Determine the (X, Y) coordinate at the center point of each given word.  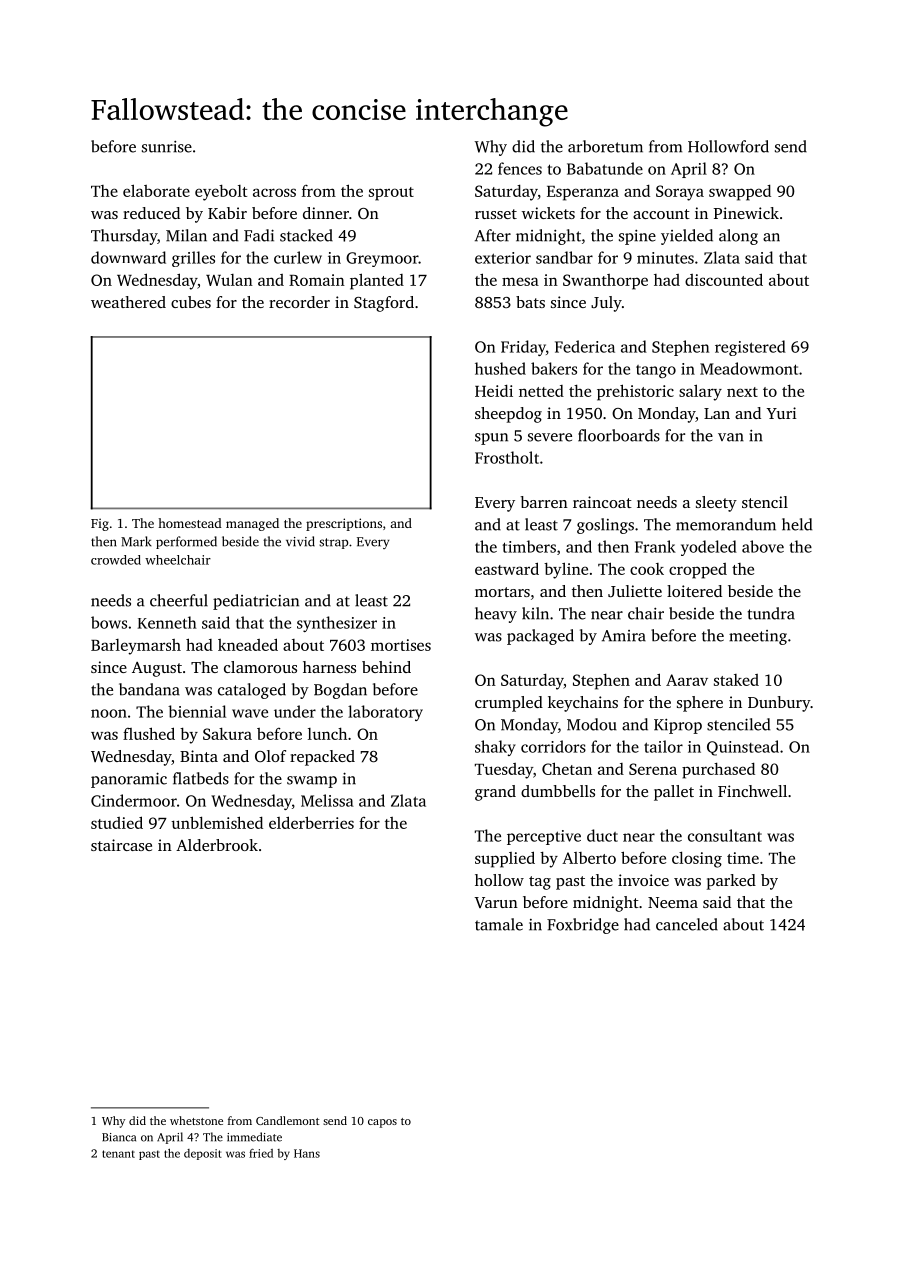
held (797, 524)
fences (520, 168)
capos (382, 1123)
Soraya (680, 193)
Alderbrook (217, 845)
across (274, 192)
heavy (496, 615)
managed (252, 524)
